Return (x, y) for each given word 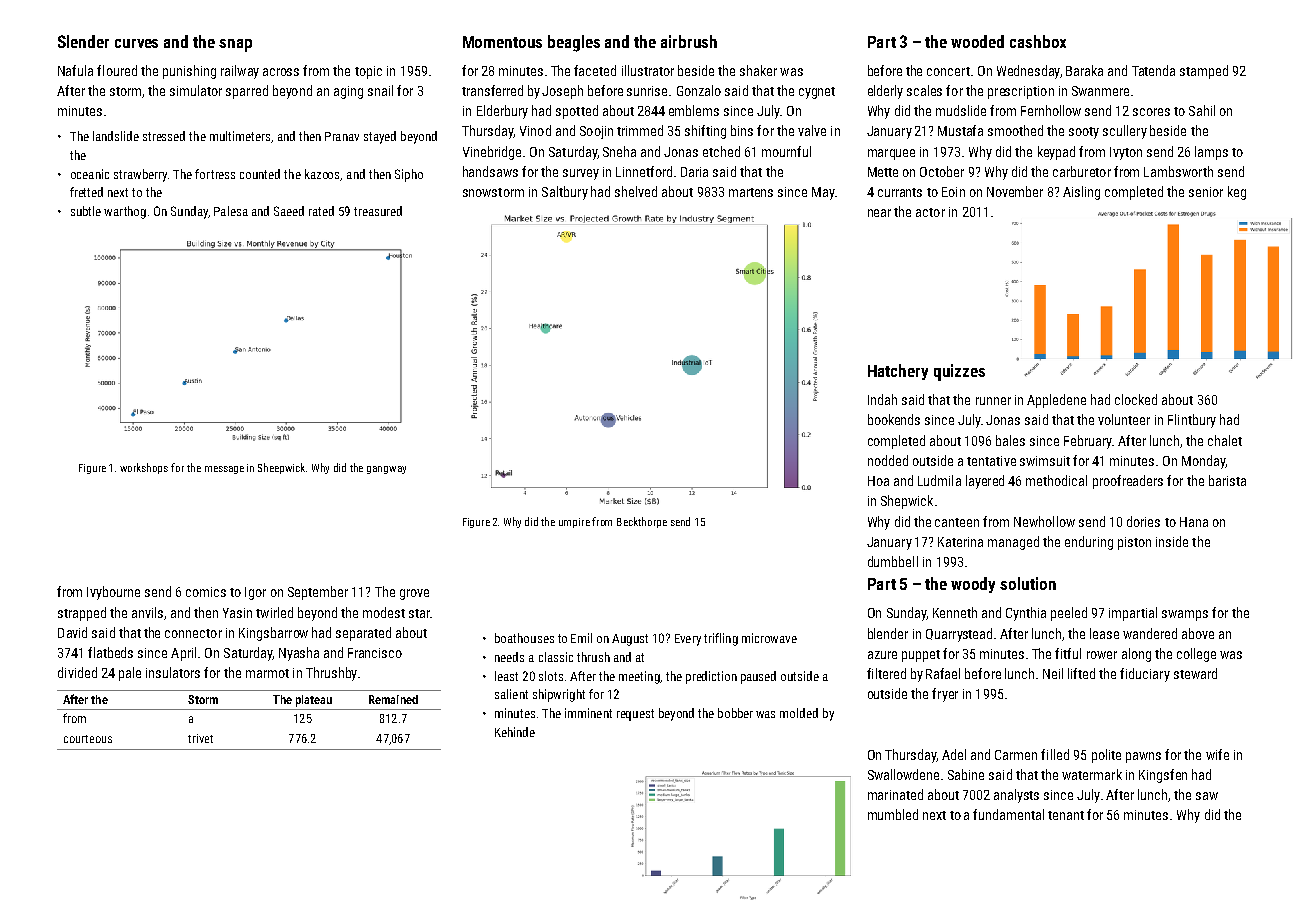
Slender (83, 41)
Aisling (1081, 193)
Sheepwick (282, 468)
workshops (144, 468)
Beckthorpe (642, 522)
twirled (274, 612)
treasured (378, 211)
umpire (574, 523)
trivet (200, 738)
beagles (574, 43)
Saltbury (565, 193)
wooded (977, 41)
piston (1134, 543)
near (879, 213)
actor (930, 212)
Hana (1194, 522)
